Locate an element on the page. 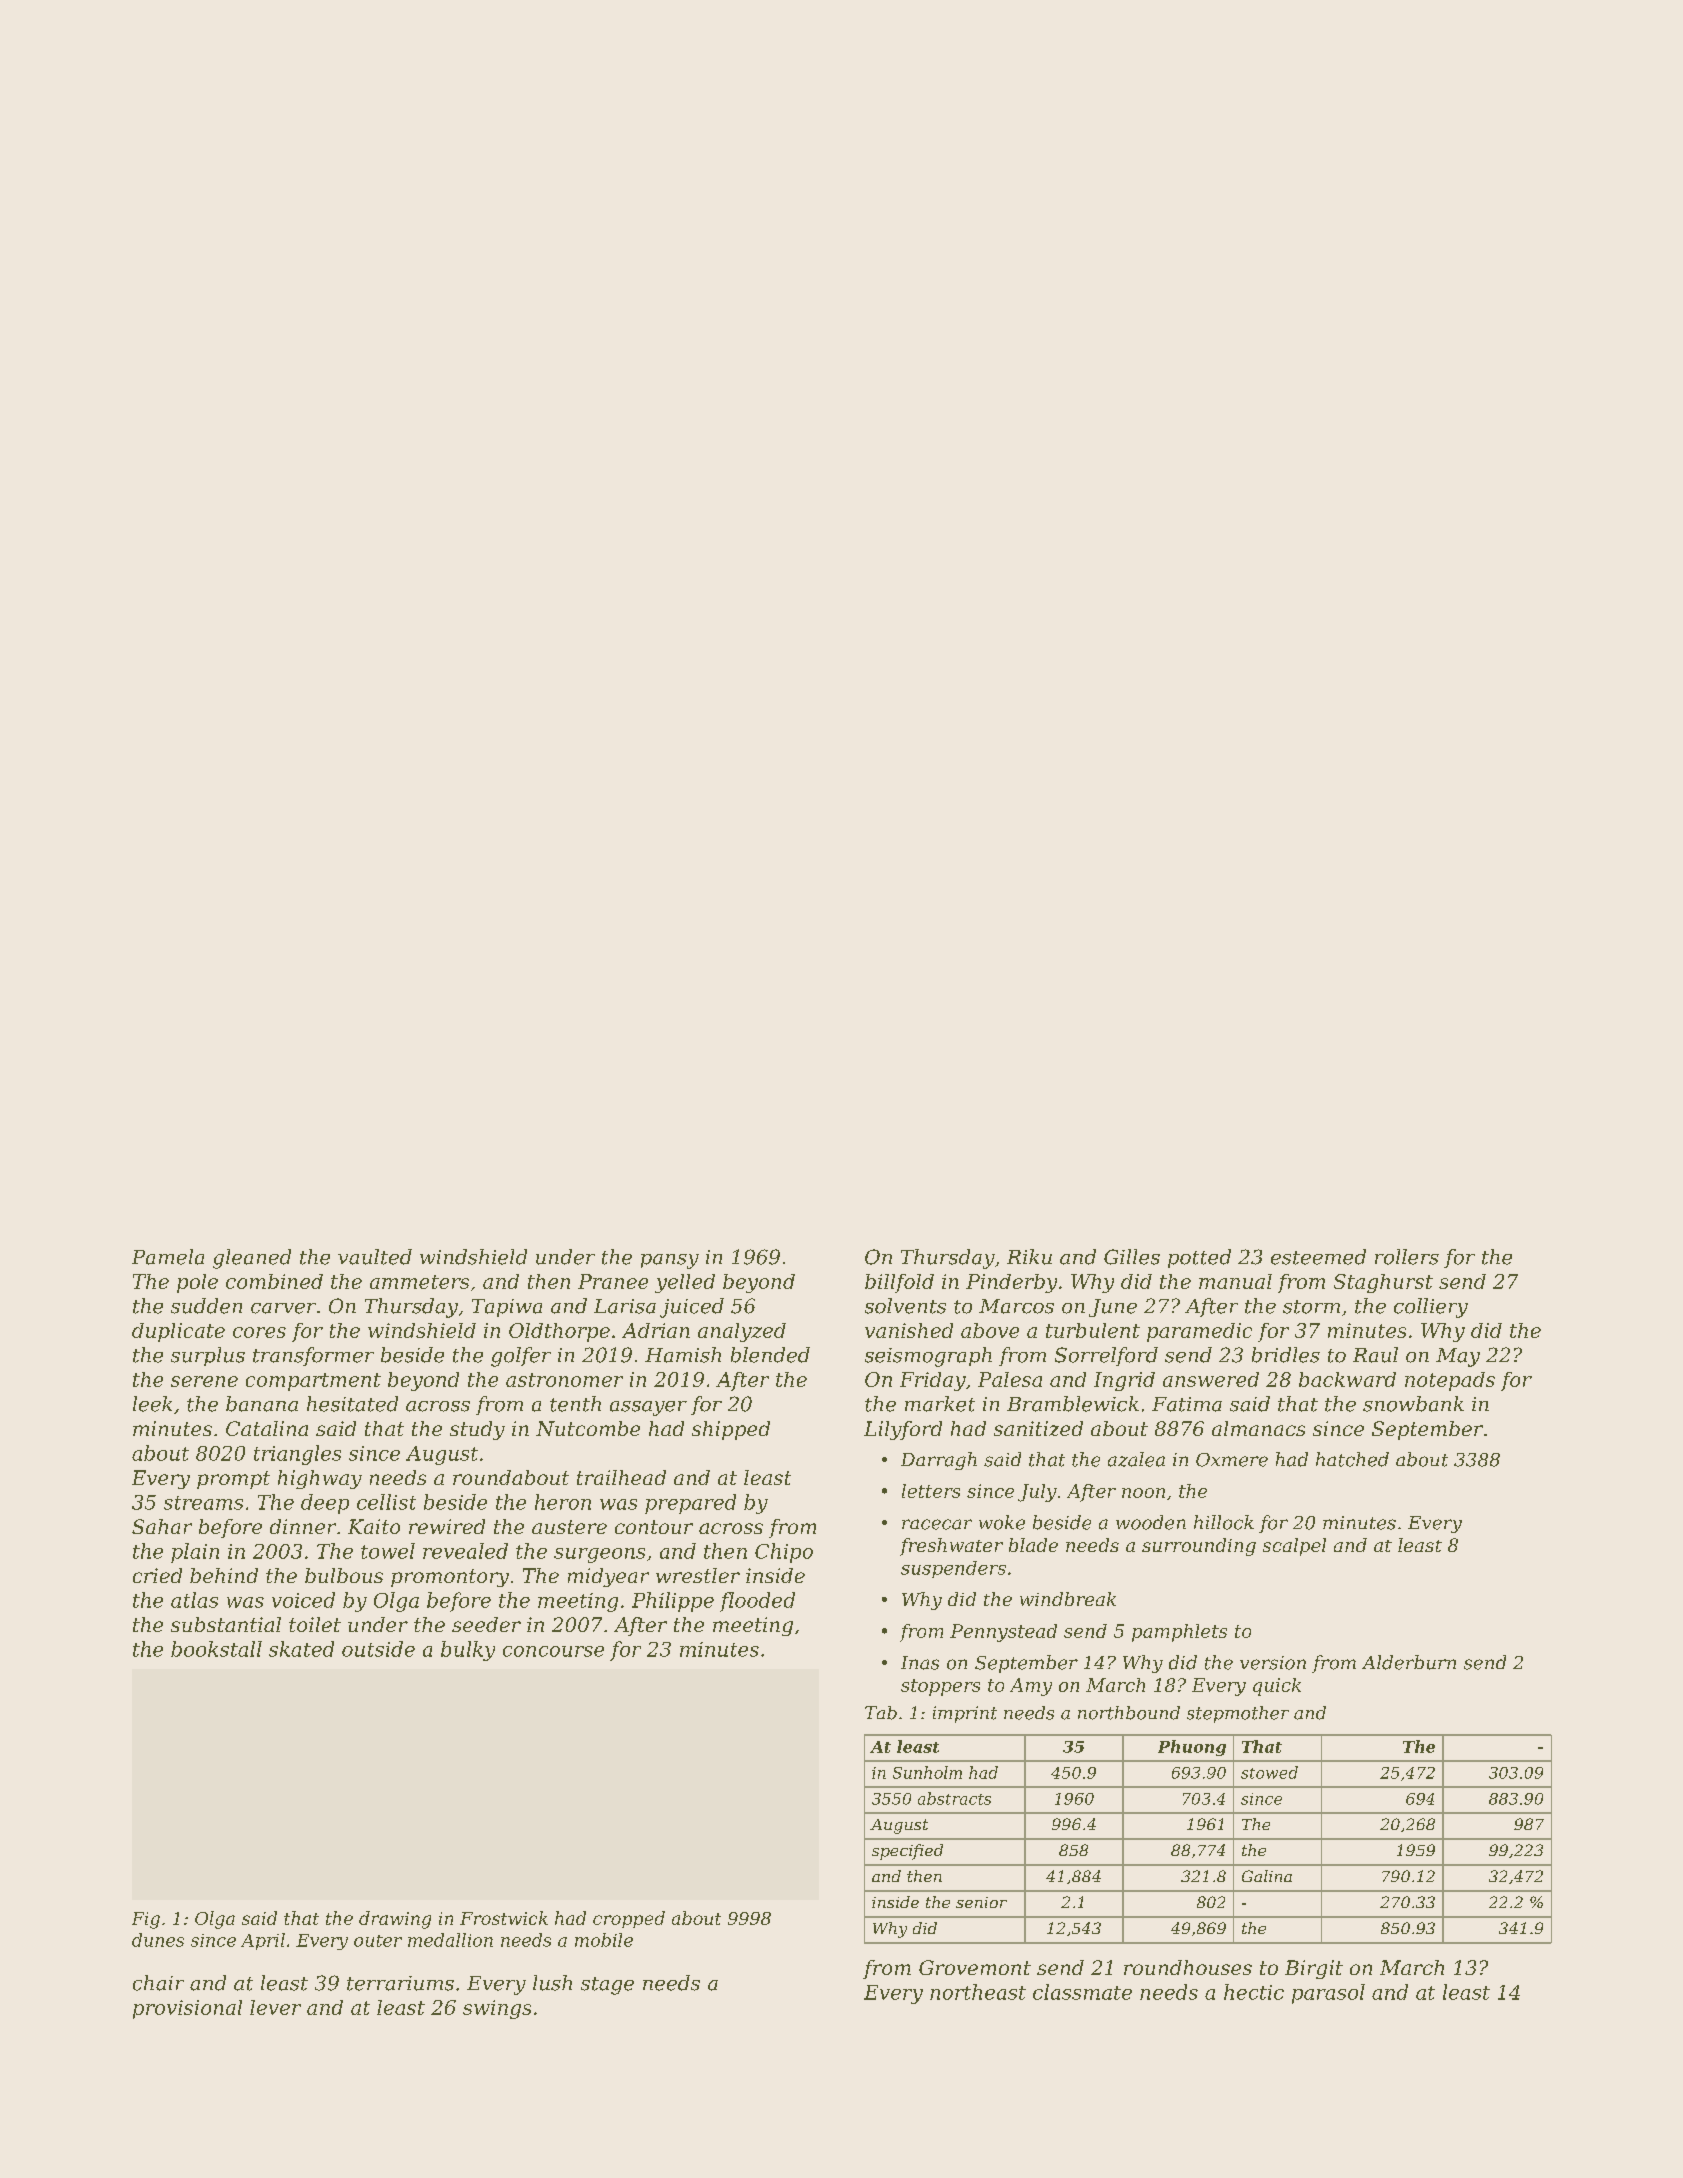  gleaned is located at coordinates (252, 1259).
